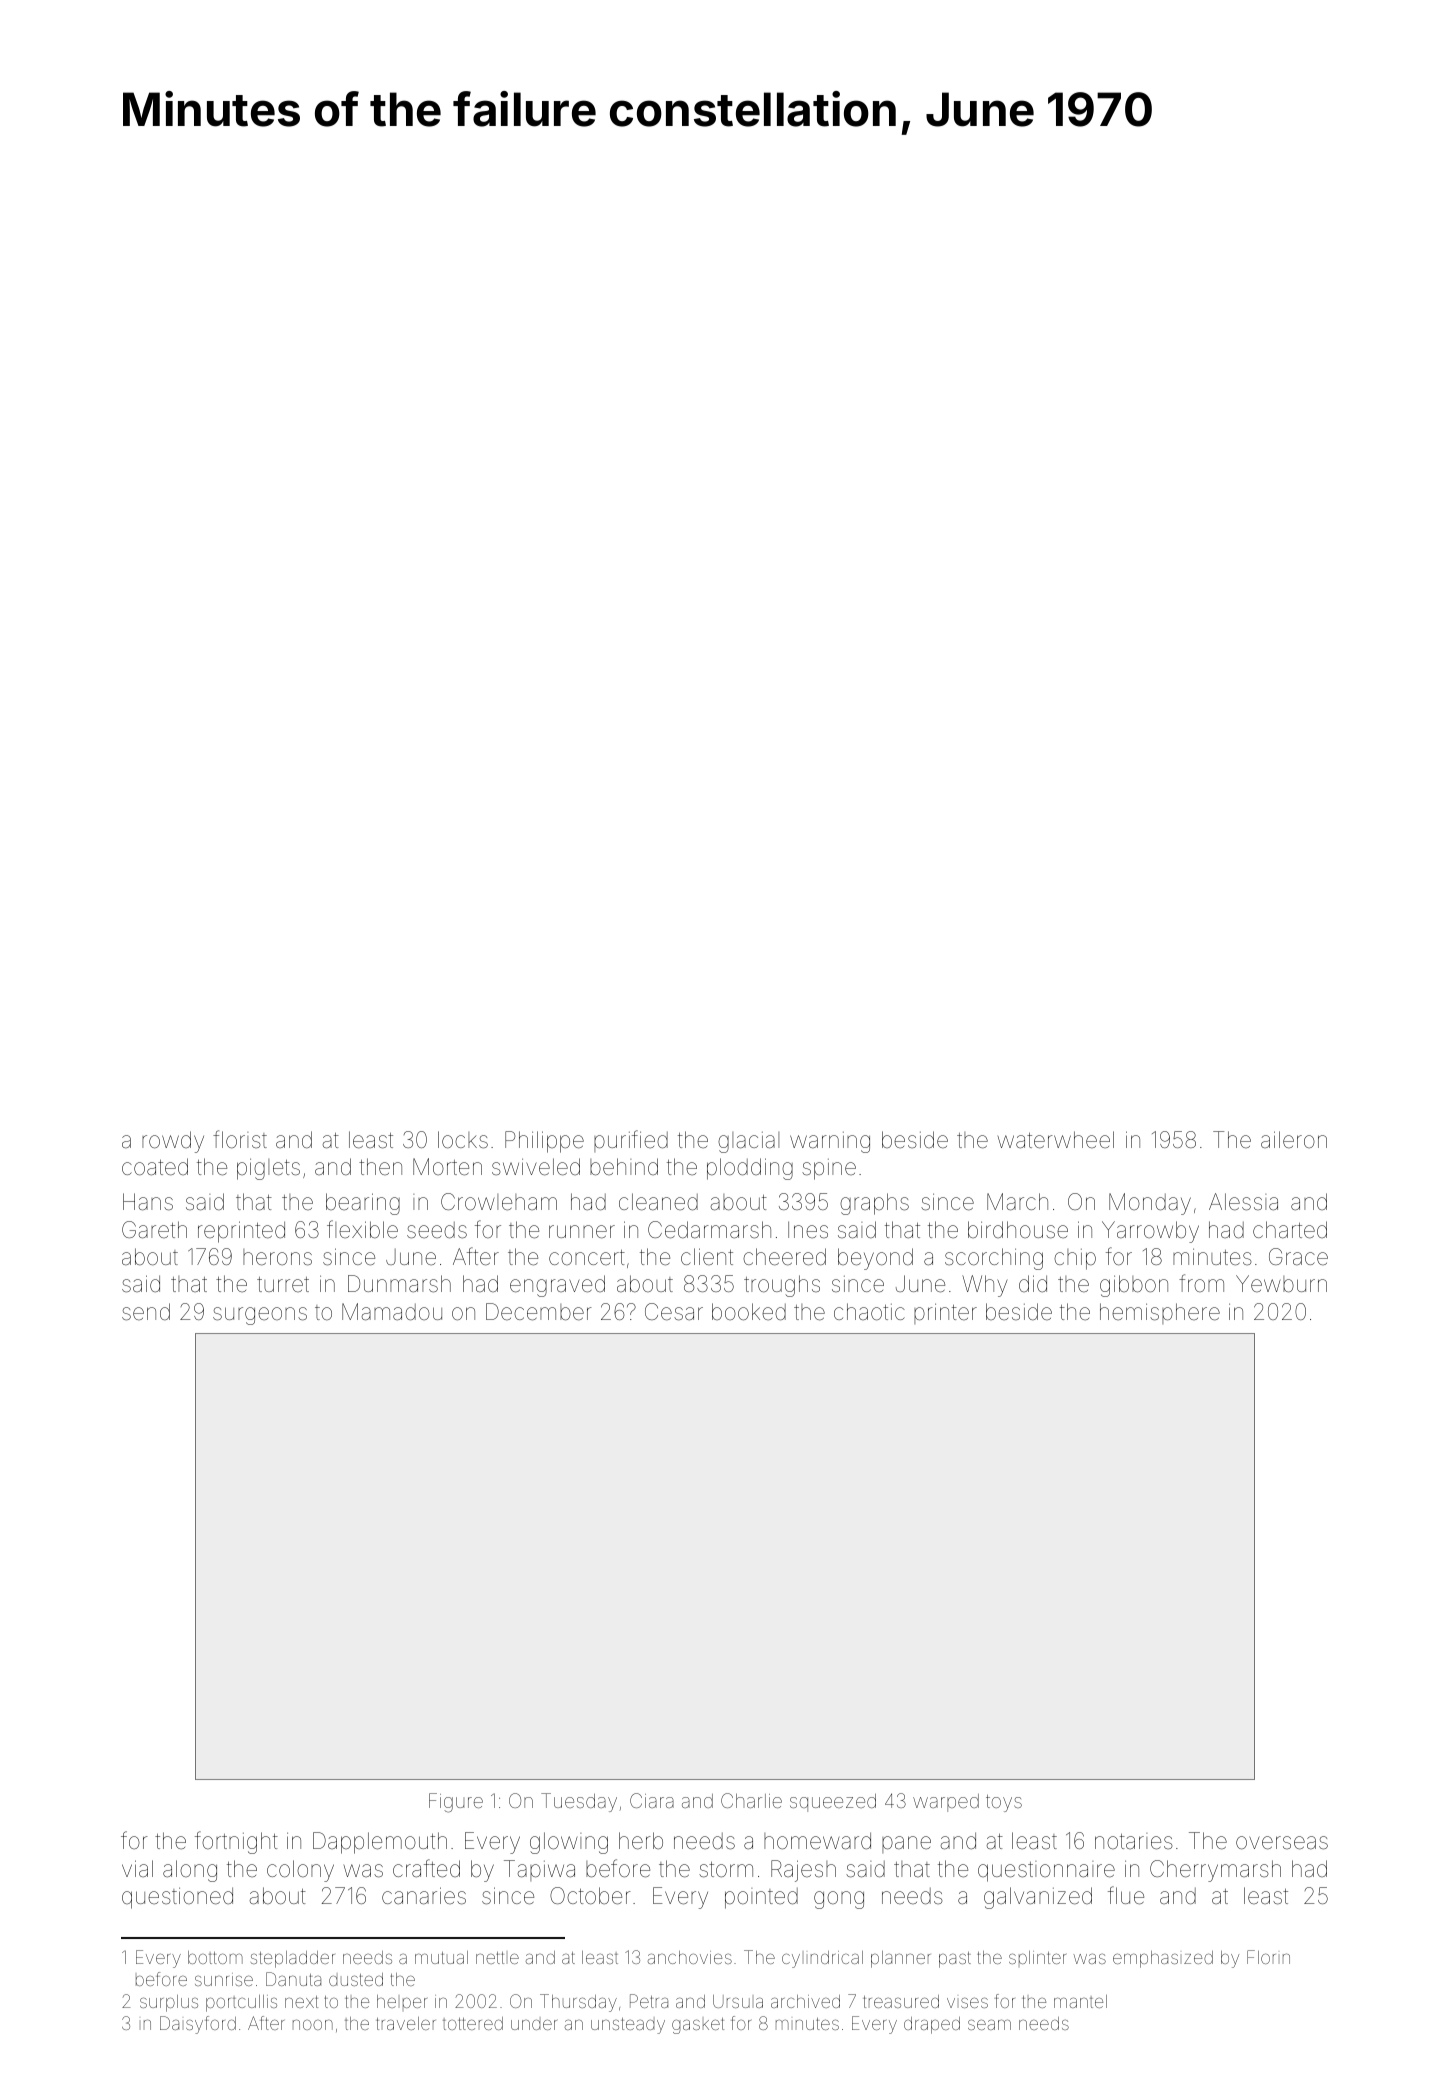 The width and height of the screenshot is (1450, 2100). What do you see at coordinates (829, 1169) in the screenshot?
I see `spine` at bounding box center [829, 1169].
